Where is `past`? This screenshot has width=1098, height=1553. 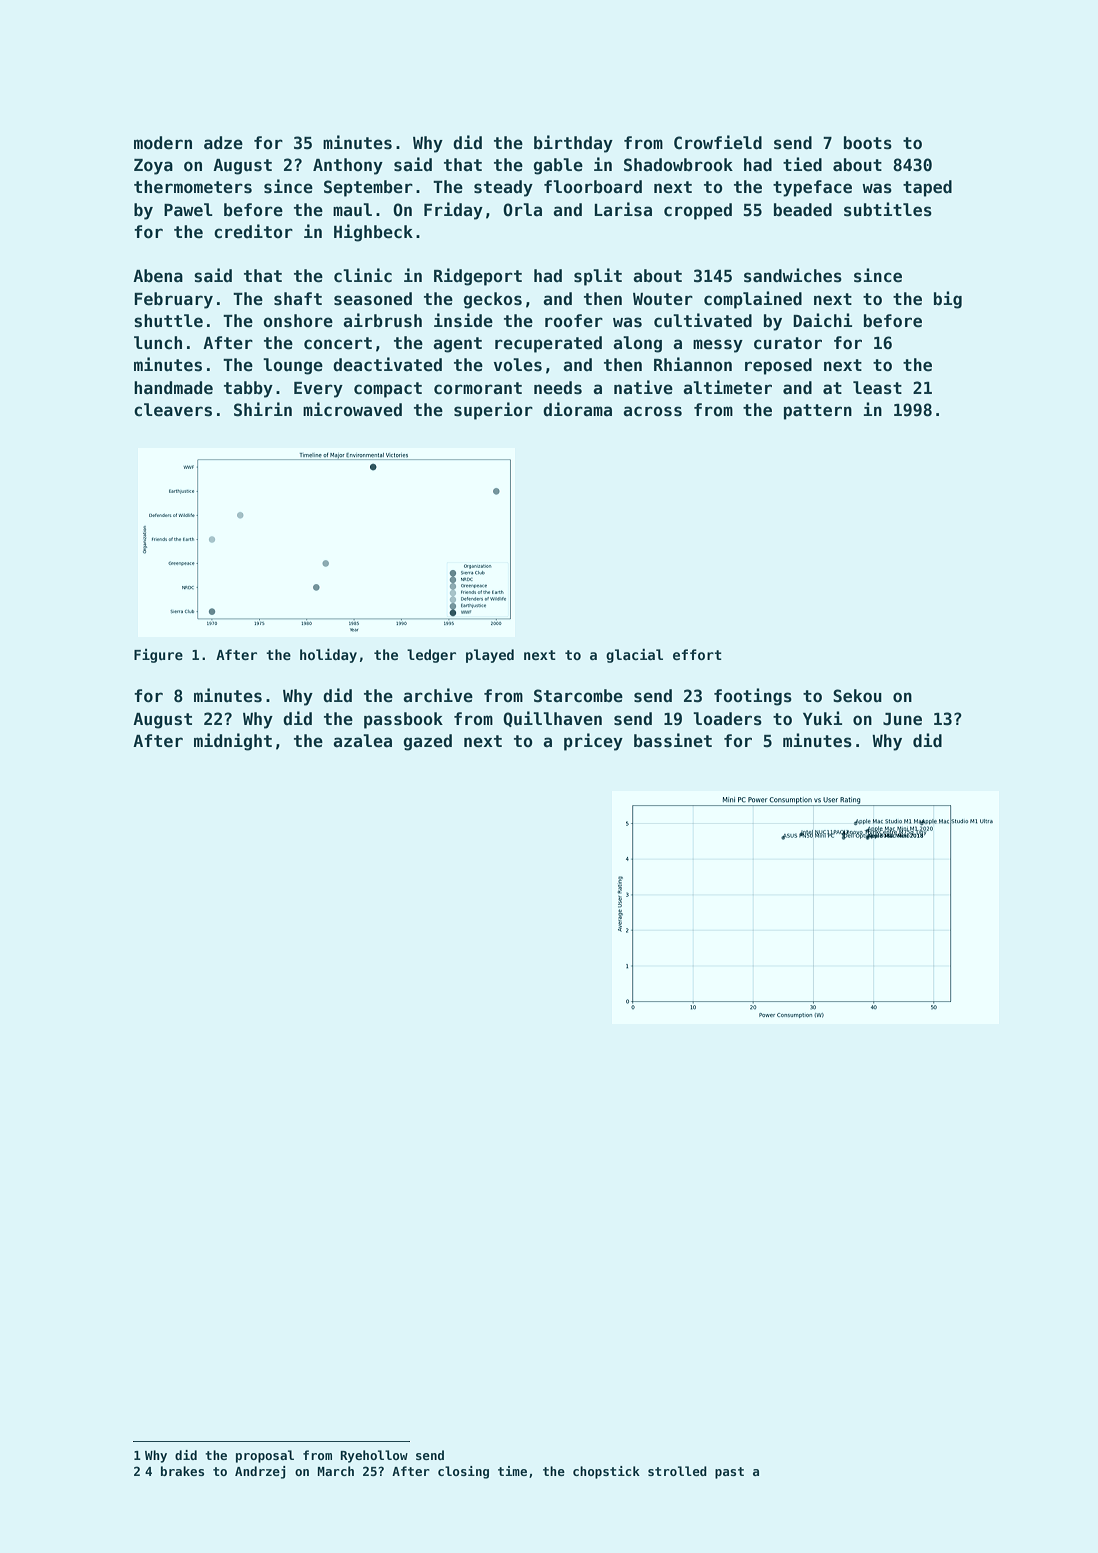 past is located at coordinates (729, 1473).
